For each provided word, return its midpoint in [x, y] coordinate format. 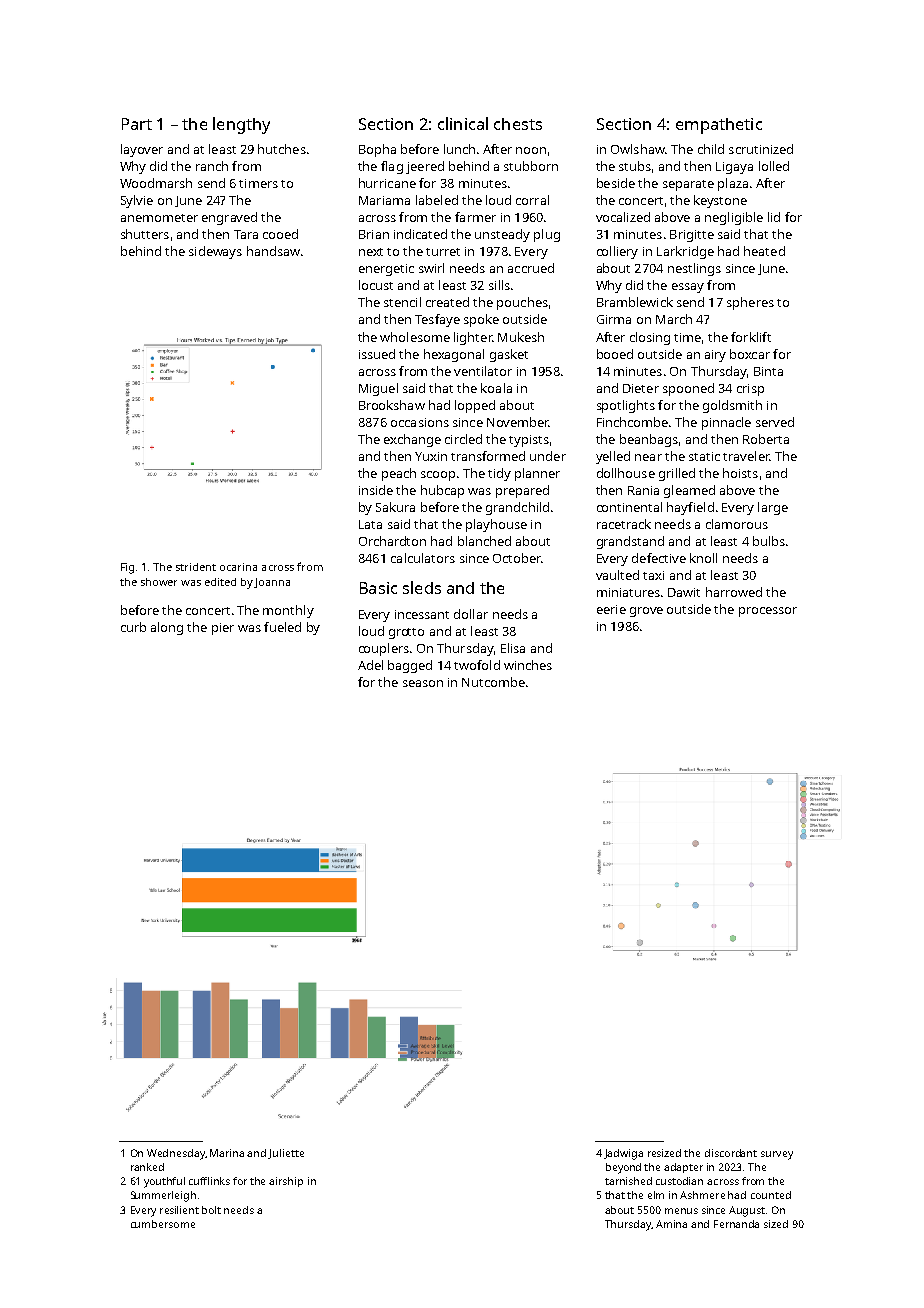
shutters [145, 234]
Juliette [286, 1154]
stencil [402, 302]
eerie [611, 609]
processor [768, 612]
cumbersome [163, 1224]
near [648, 457]
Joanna [272, 583]
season [423, 683]
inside [376, 490]
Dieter [641, 388]
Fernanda [736, 1224]
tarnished [628, 1181]
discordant [731, 1153]
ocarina [238, 567]
